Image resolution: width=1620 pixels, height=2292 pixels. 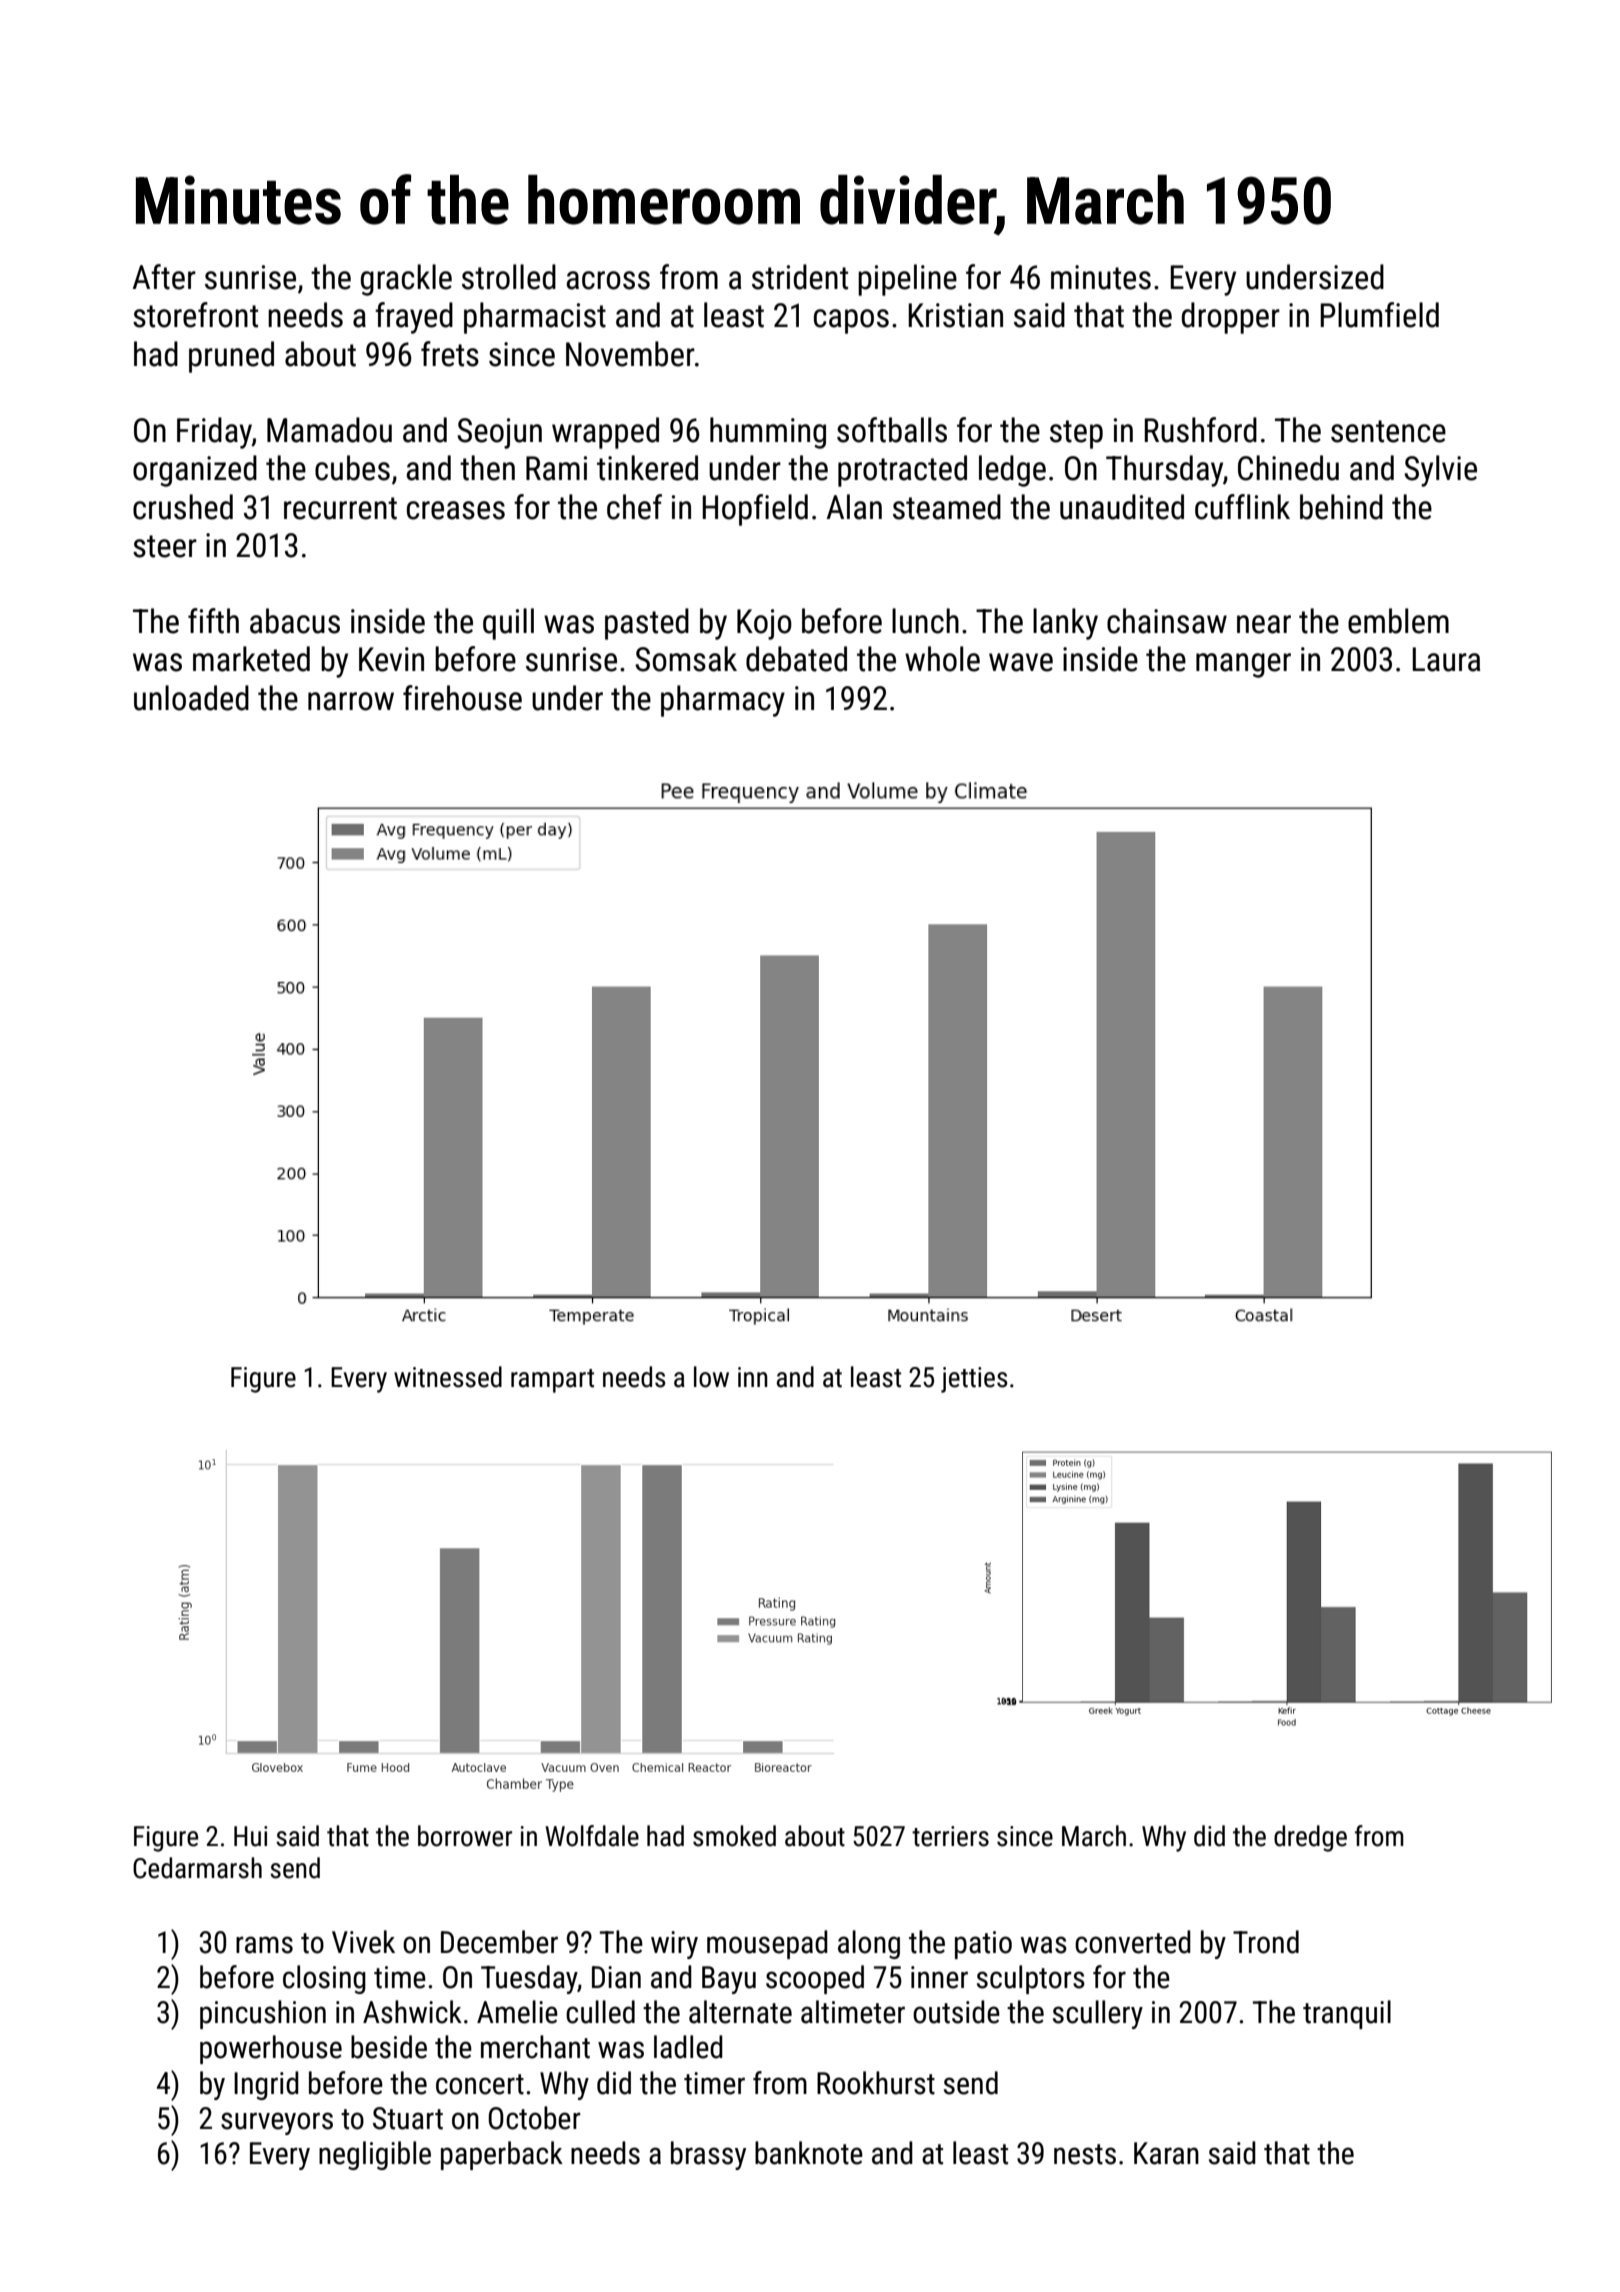 What do you see at coordinates (552, 1381) in the screenshot?
I see `rampart` at bounding box center [552, 1381].
